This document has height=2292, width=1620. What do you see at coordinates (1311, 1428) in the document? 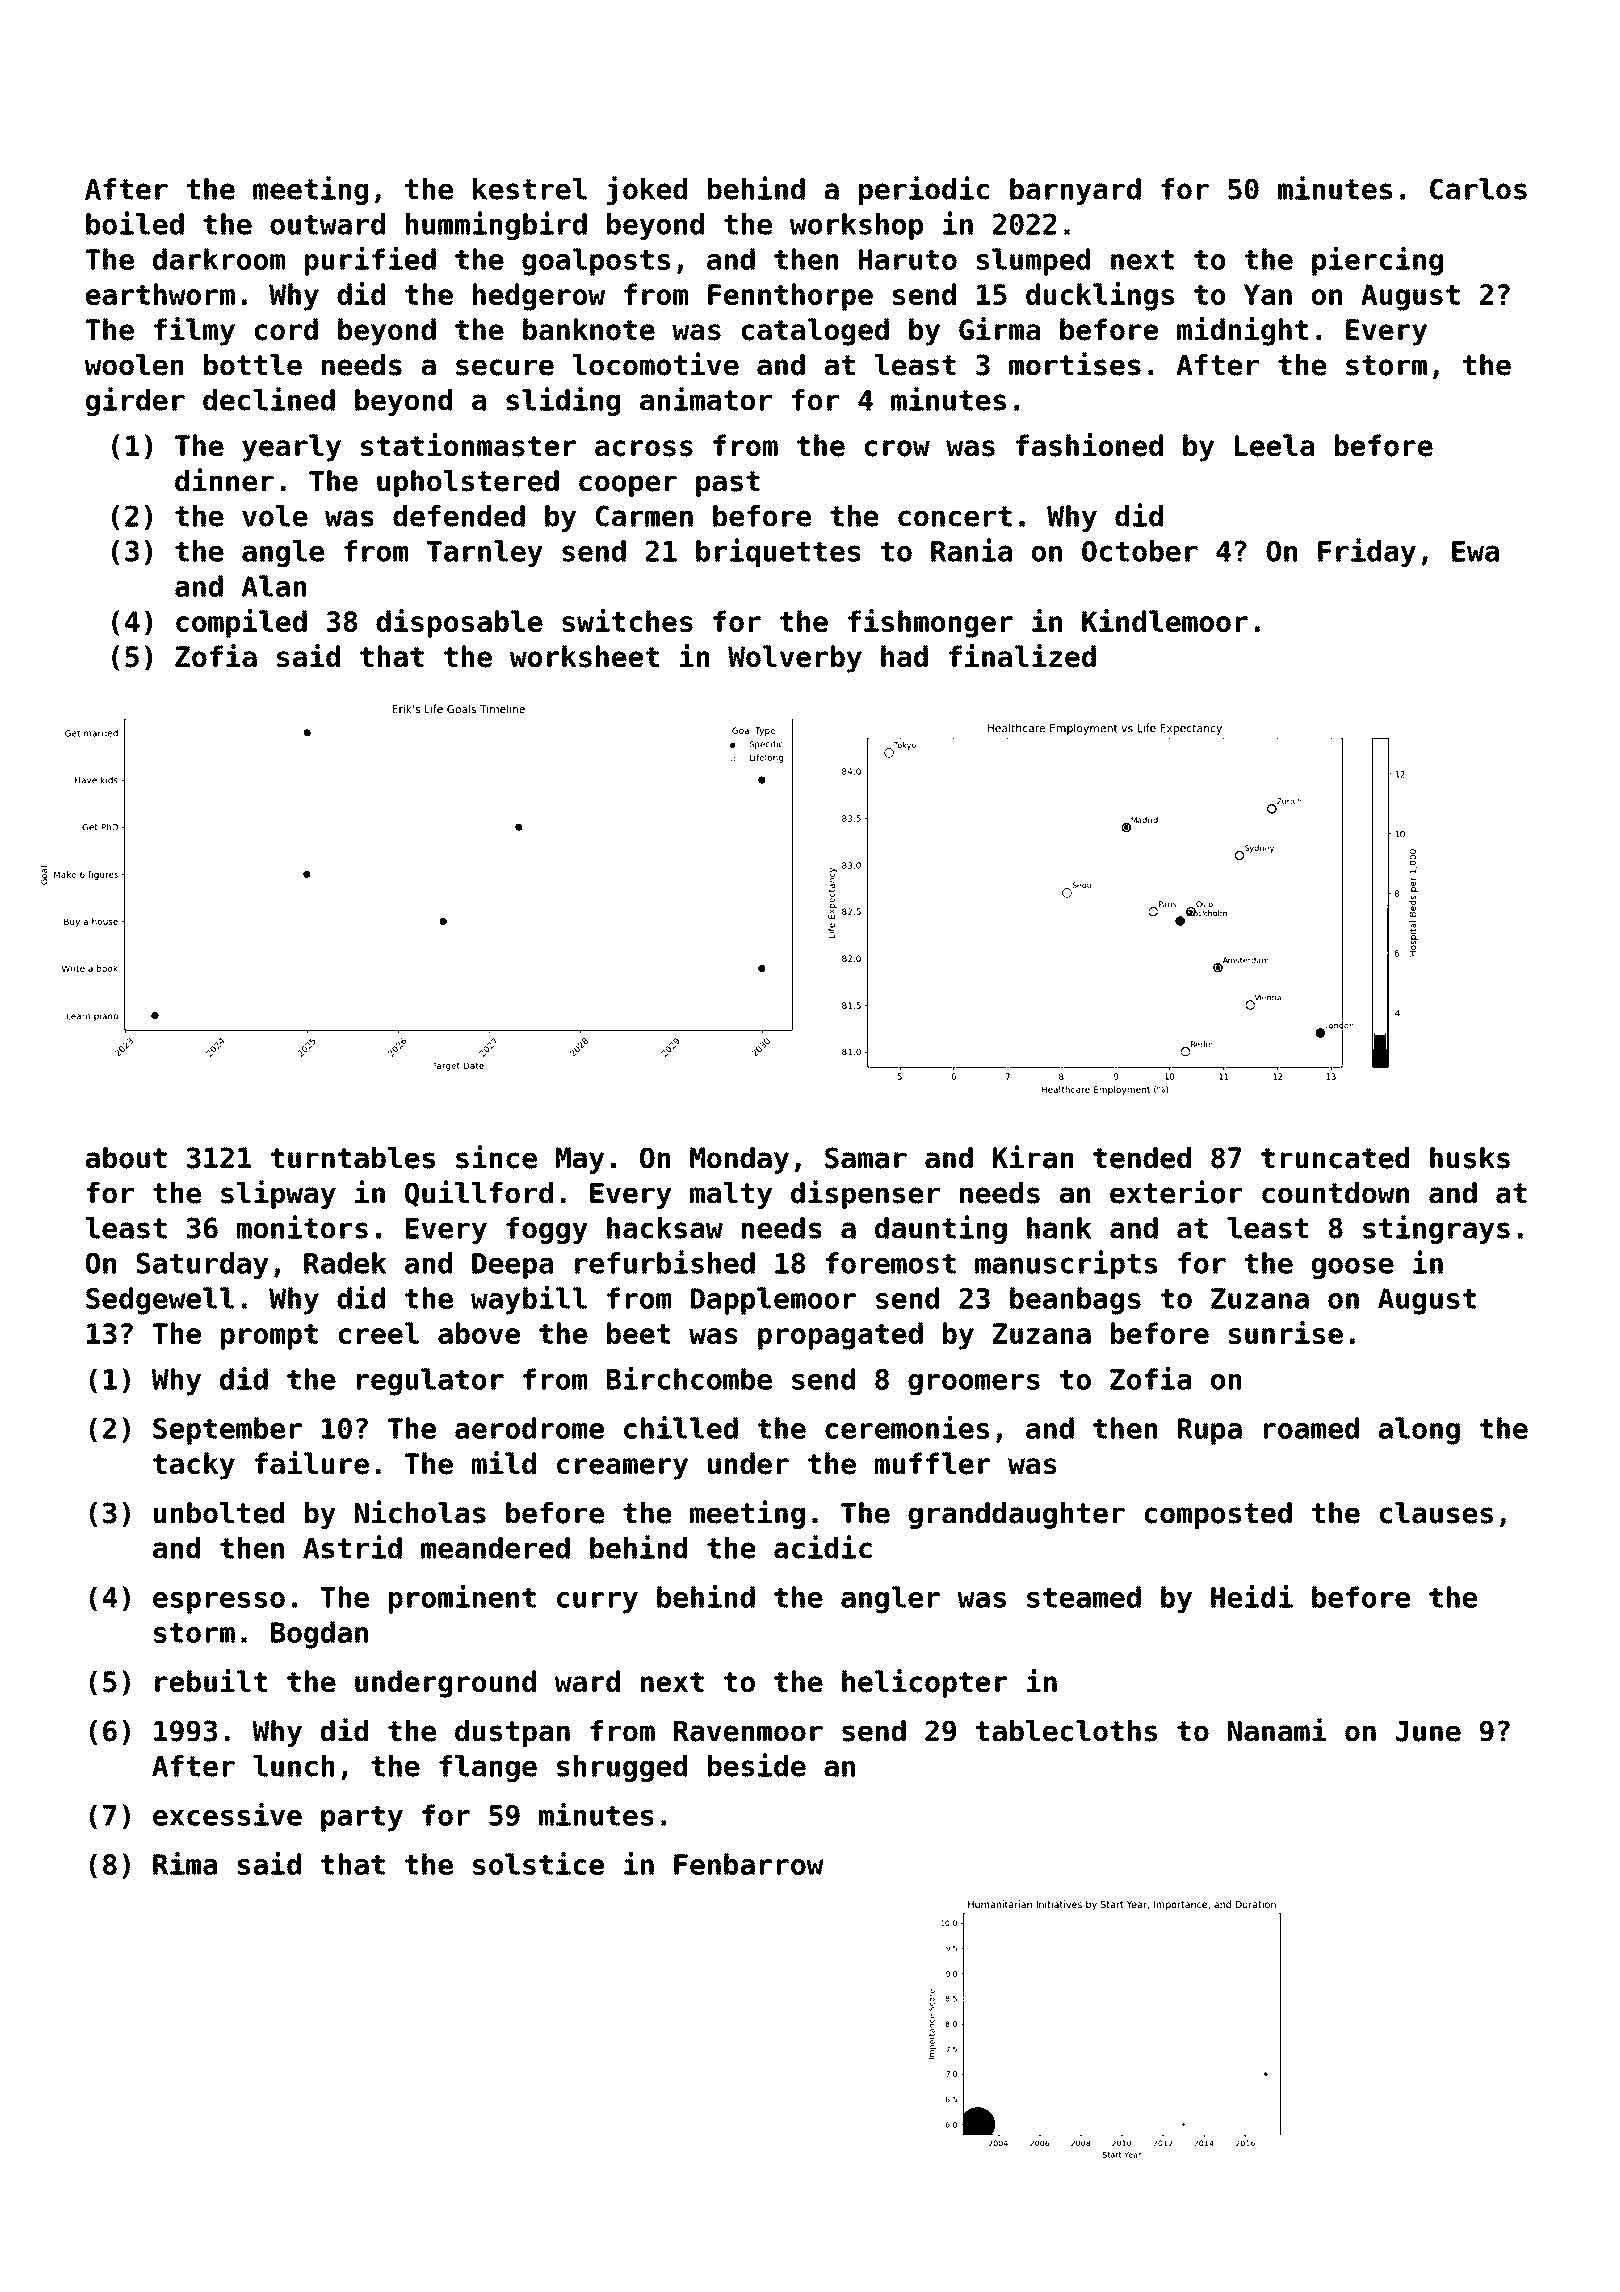
I see `roamed` at bounding box center [1311, 1428].
